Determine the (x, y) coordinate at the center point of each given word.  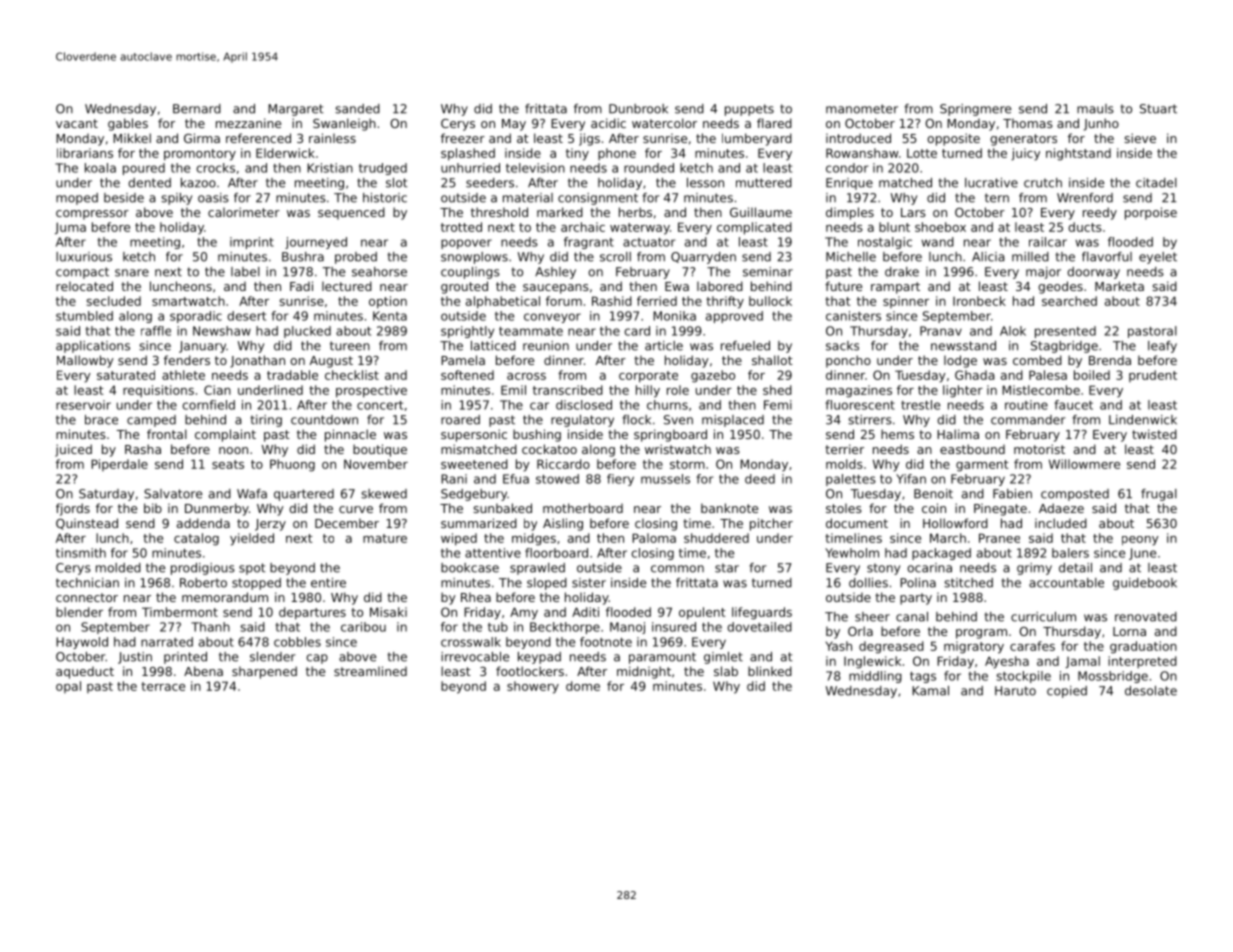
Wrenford (1085, 198)
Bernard (197, 109)
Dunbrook (638, 109)
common (677, 569)
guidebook (1145, 584)
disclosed (584, 405)
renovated (1146, 617)
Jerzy (270, 525)
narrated (167, 642)
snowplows (474, 258)
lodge (960, 361)
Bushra (303, 257)
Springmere (975, 110)
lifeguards (762, 613)
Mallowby (85, 361)
